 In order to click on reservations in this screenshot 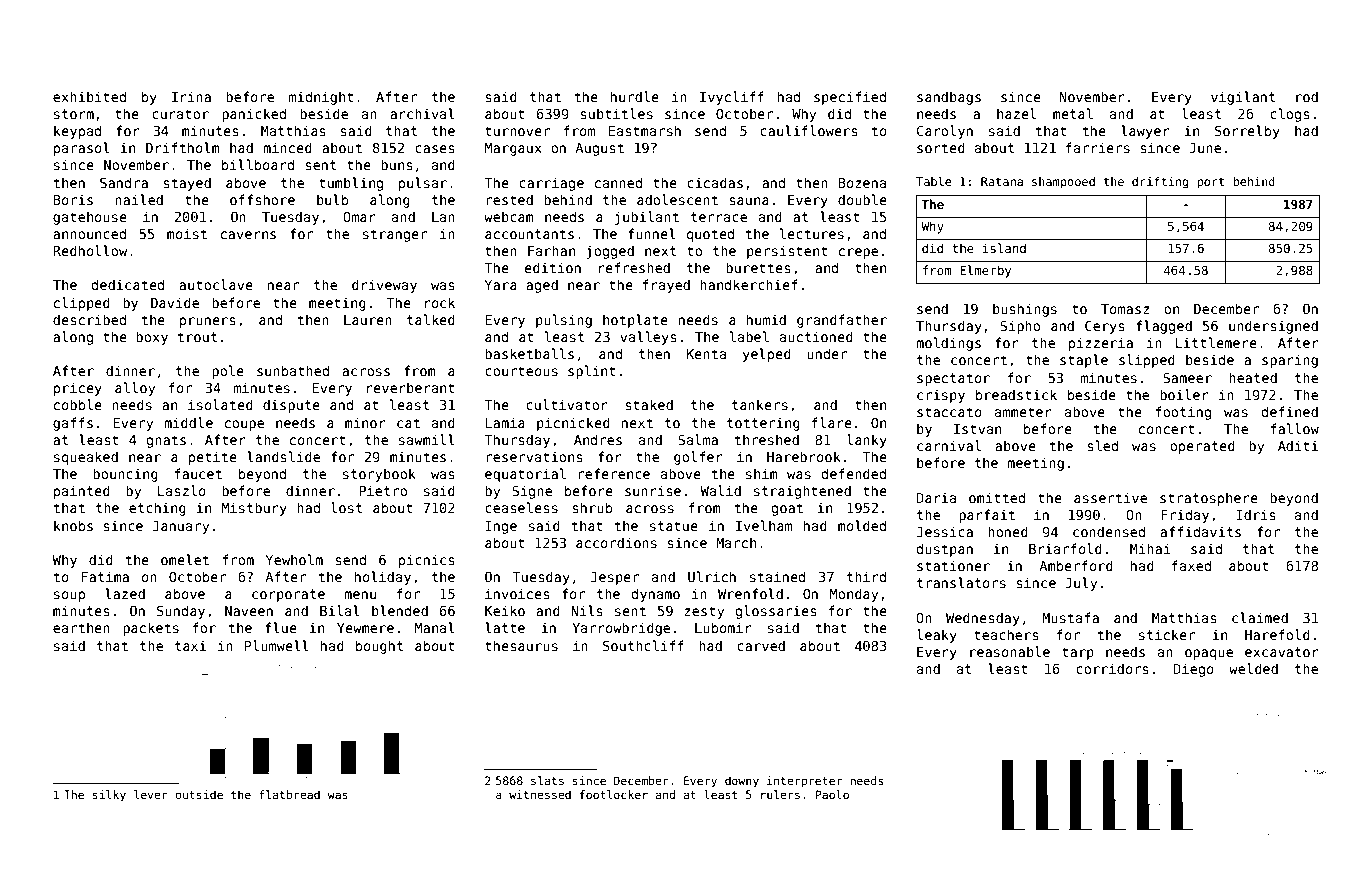, I will do `click(534, 456)`.
